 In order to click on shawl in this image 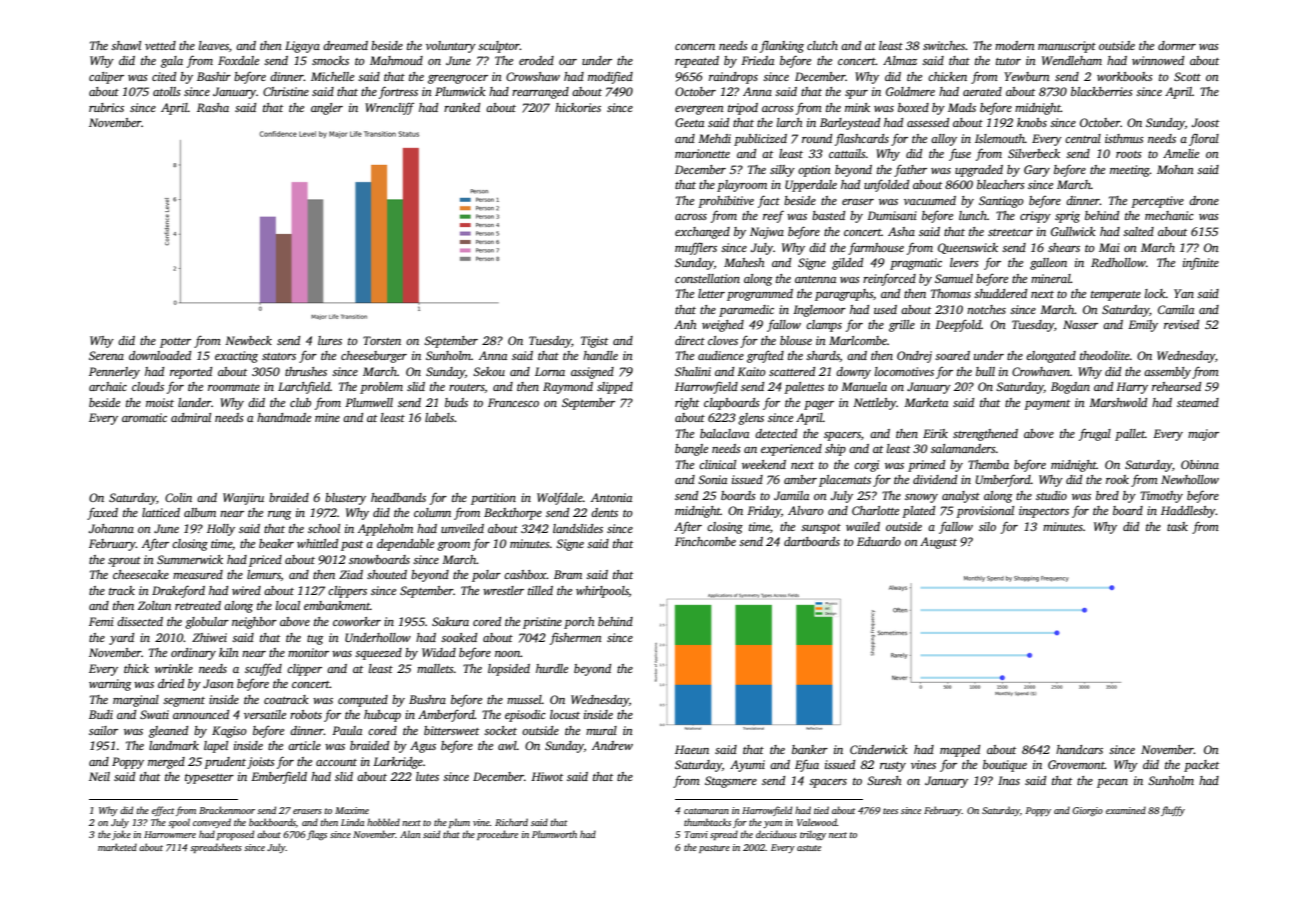, I will do `click(126, 45)`.
